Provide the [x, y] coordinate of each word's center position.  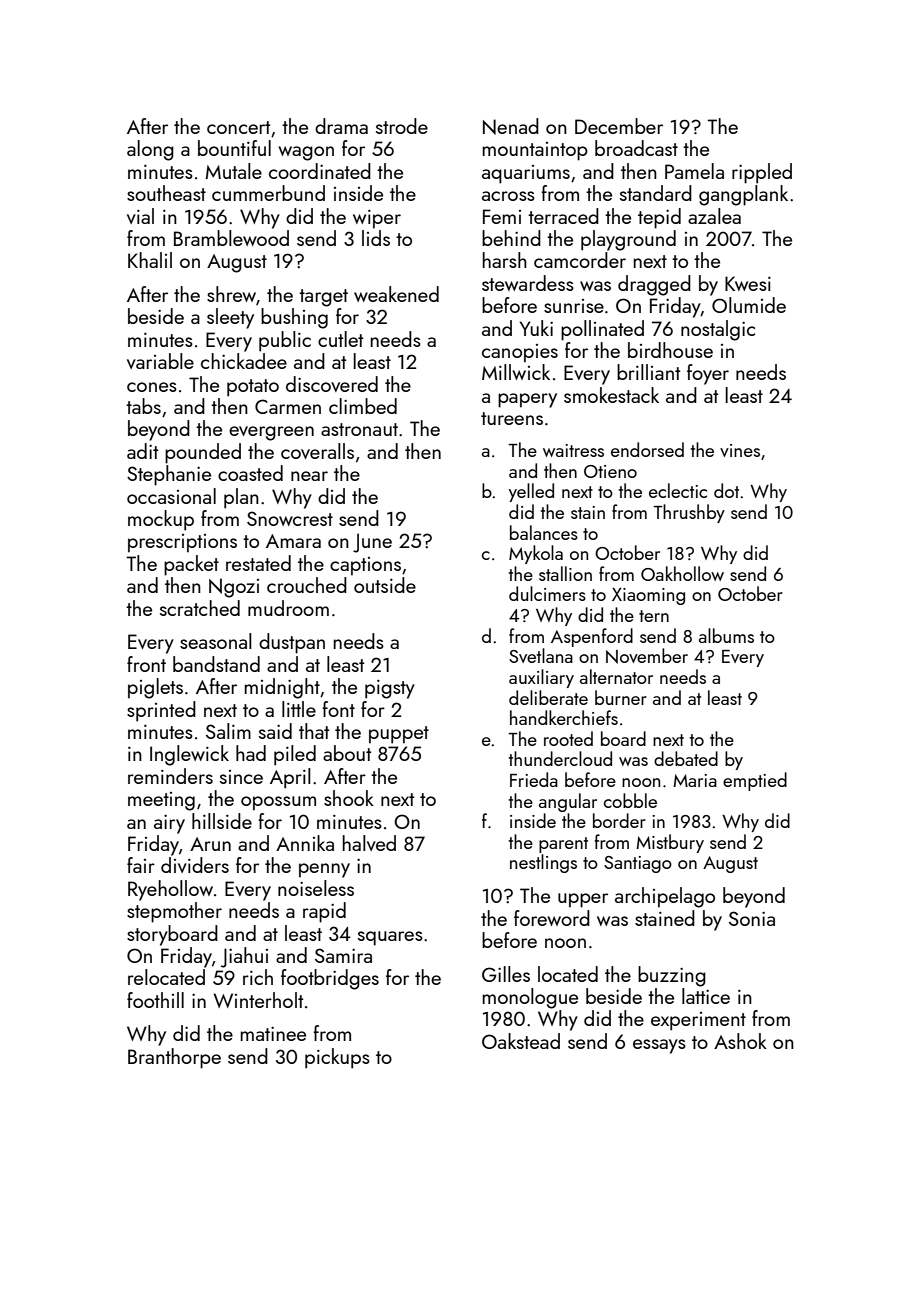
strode [402, 126]
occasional [171, 496]
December [619, 126]
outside [385, 585]
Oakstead [521, 1041]
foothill [155, 1000]
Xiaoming [648, 596]
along [150, 150]
